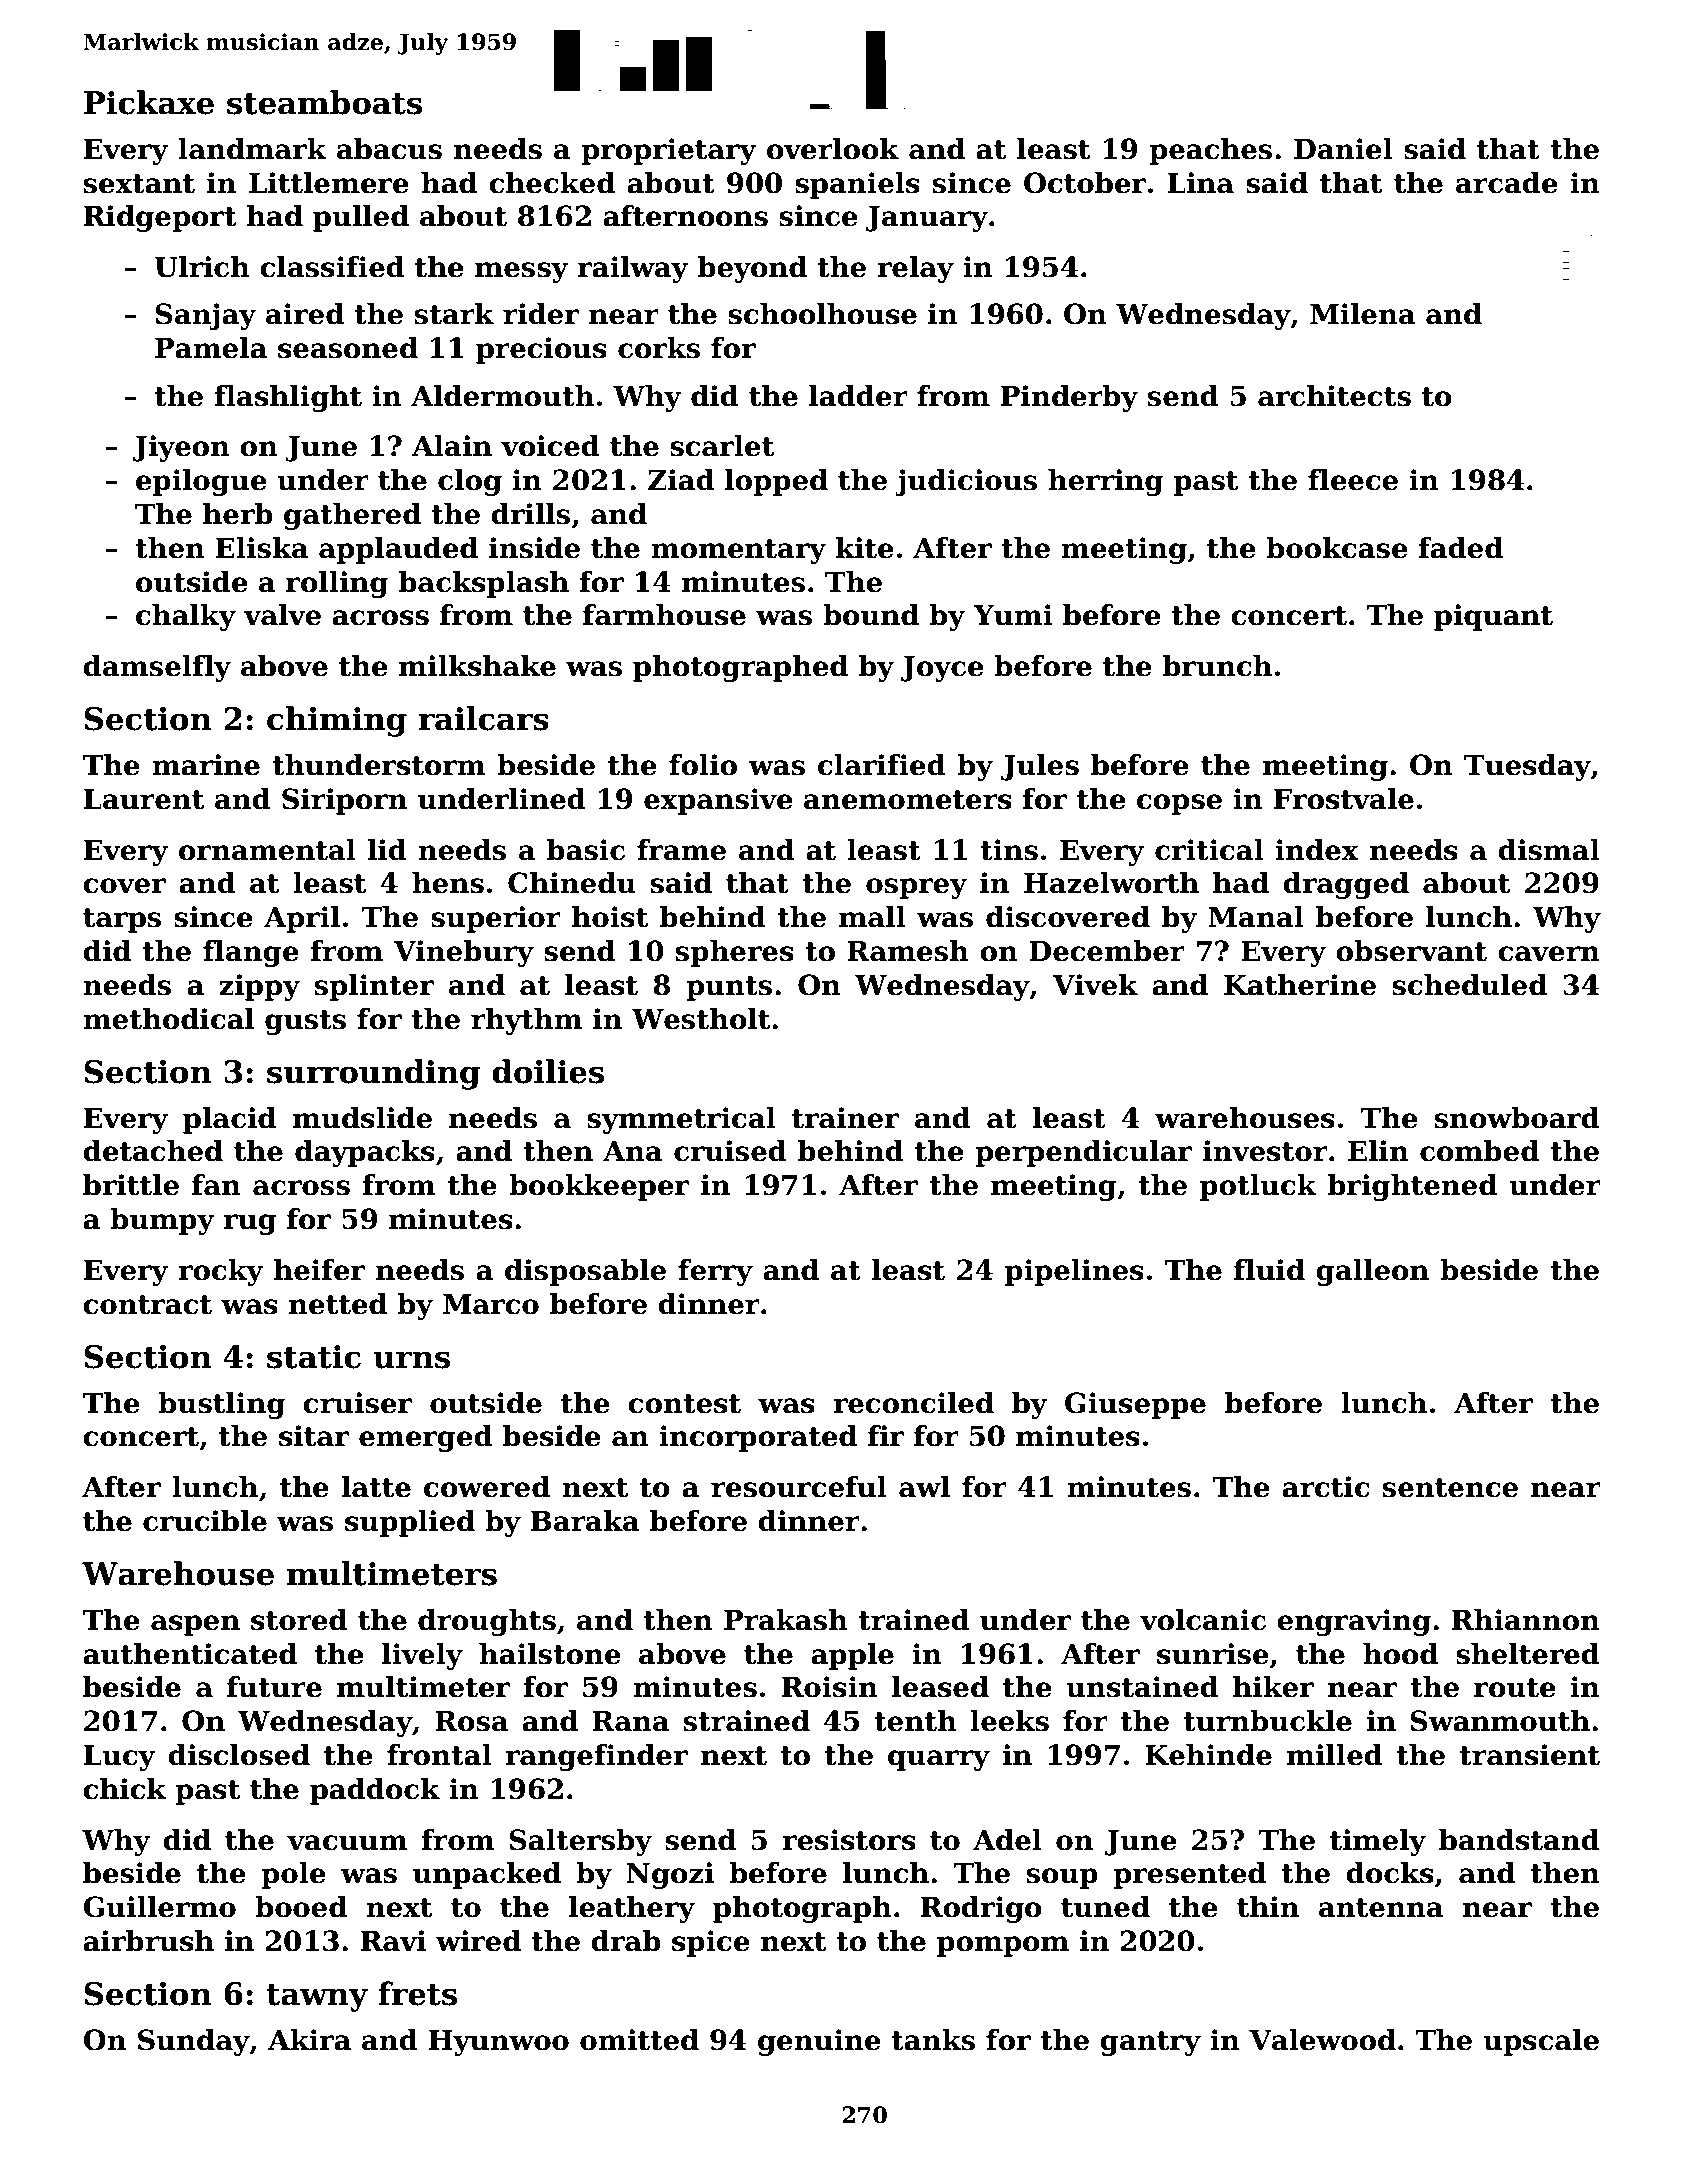 This document has width=1683, height=2178. Describe the element at coordinates (1343, 149) in the document. I see `Daniel` at that location.
